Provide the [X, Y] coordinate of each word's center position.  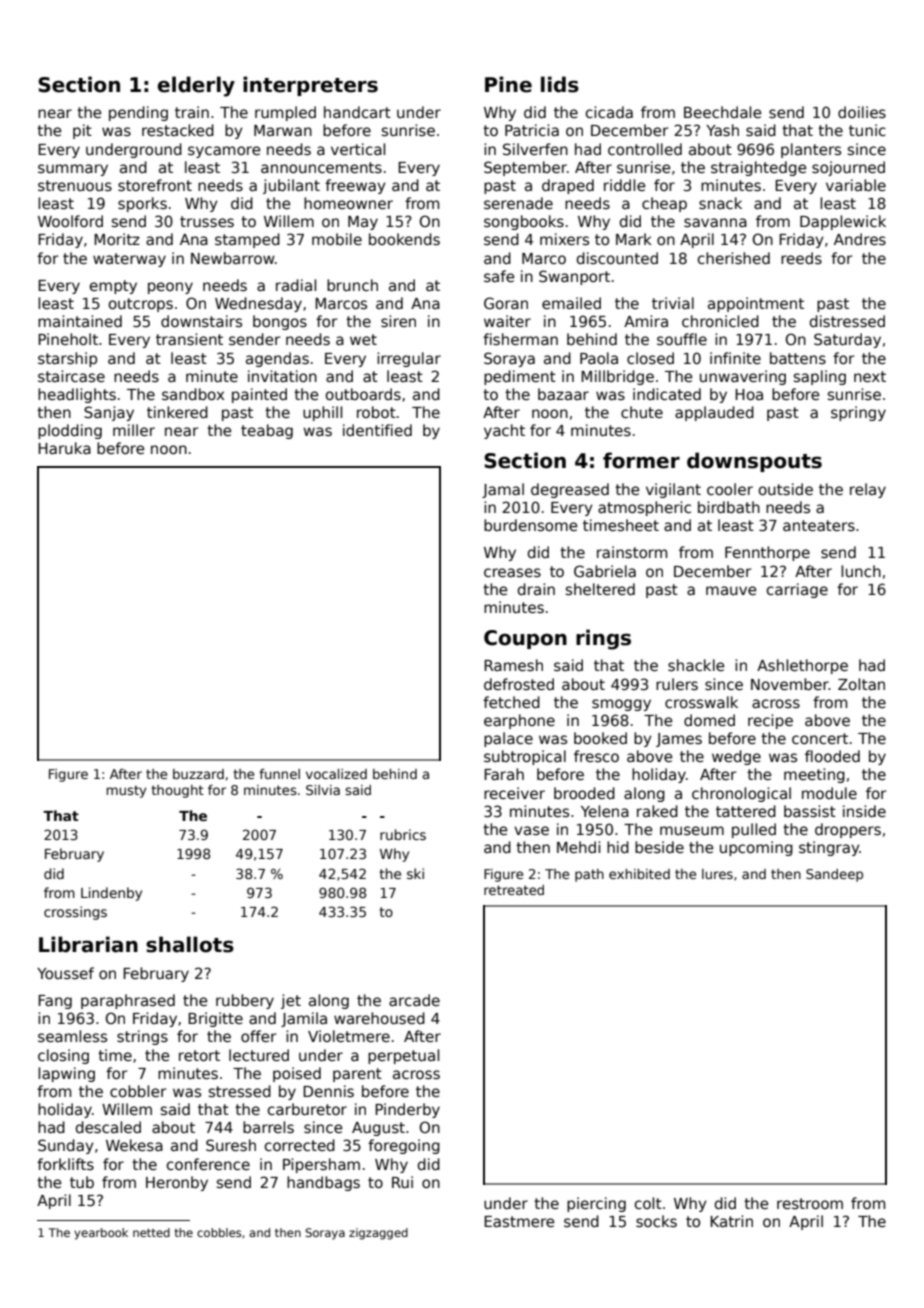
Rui [402, 1182]
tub [82, 1182]
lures [717, 874]
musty [127, 791]
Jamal [503, 490]
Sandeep [834, 875]
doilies [862, 112]
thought [177, 791]
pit [82, 131]
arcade [414, 1000]
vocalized [336, 774]
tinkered [177, 412]
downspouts [754, 462]
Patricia [532, 130]
